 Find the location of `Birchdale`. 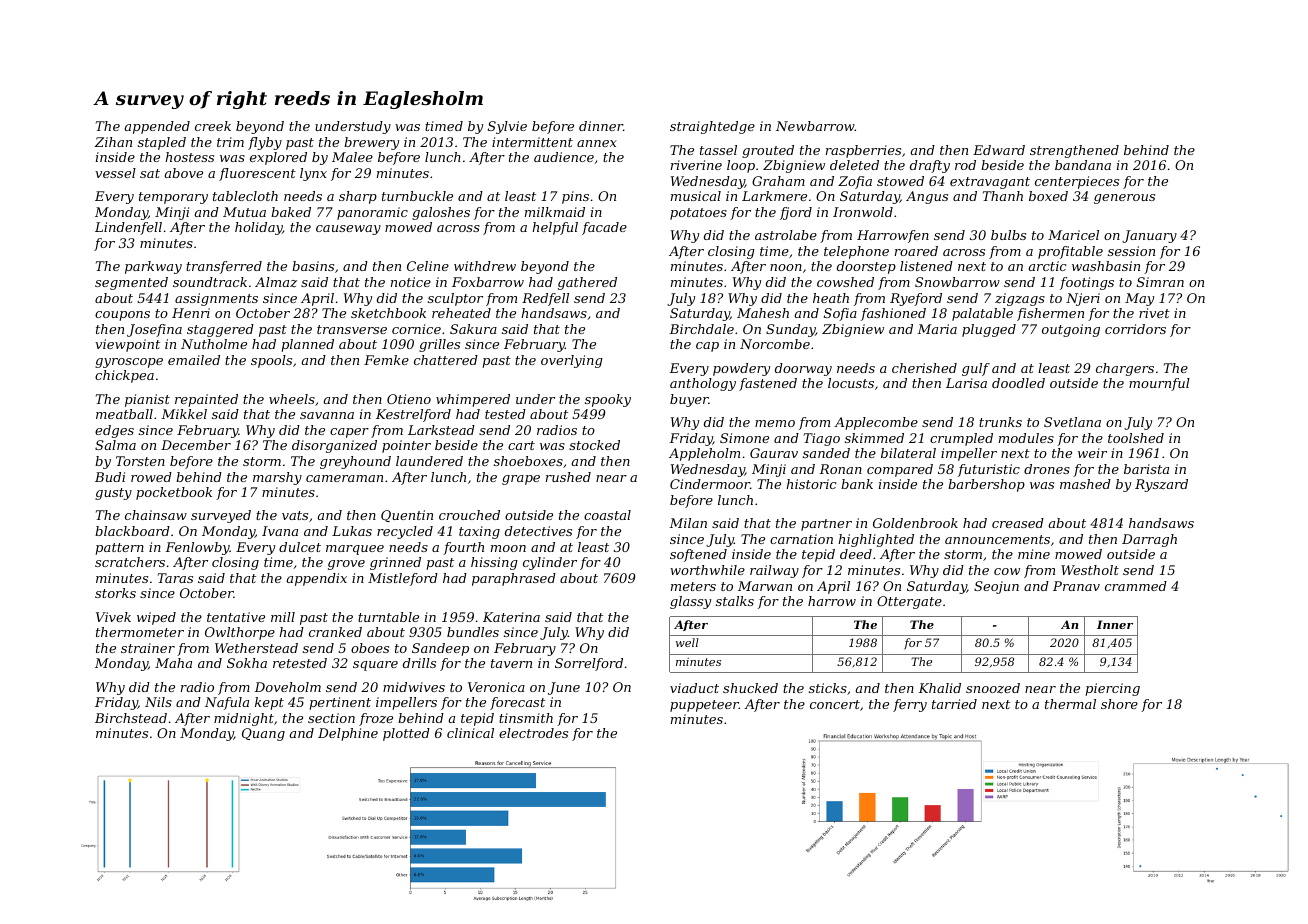

Birchdale is located at coordinates (701, 329).
